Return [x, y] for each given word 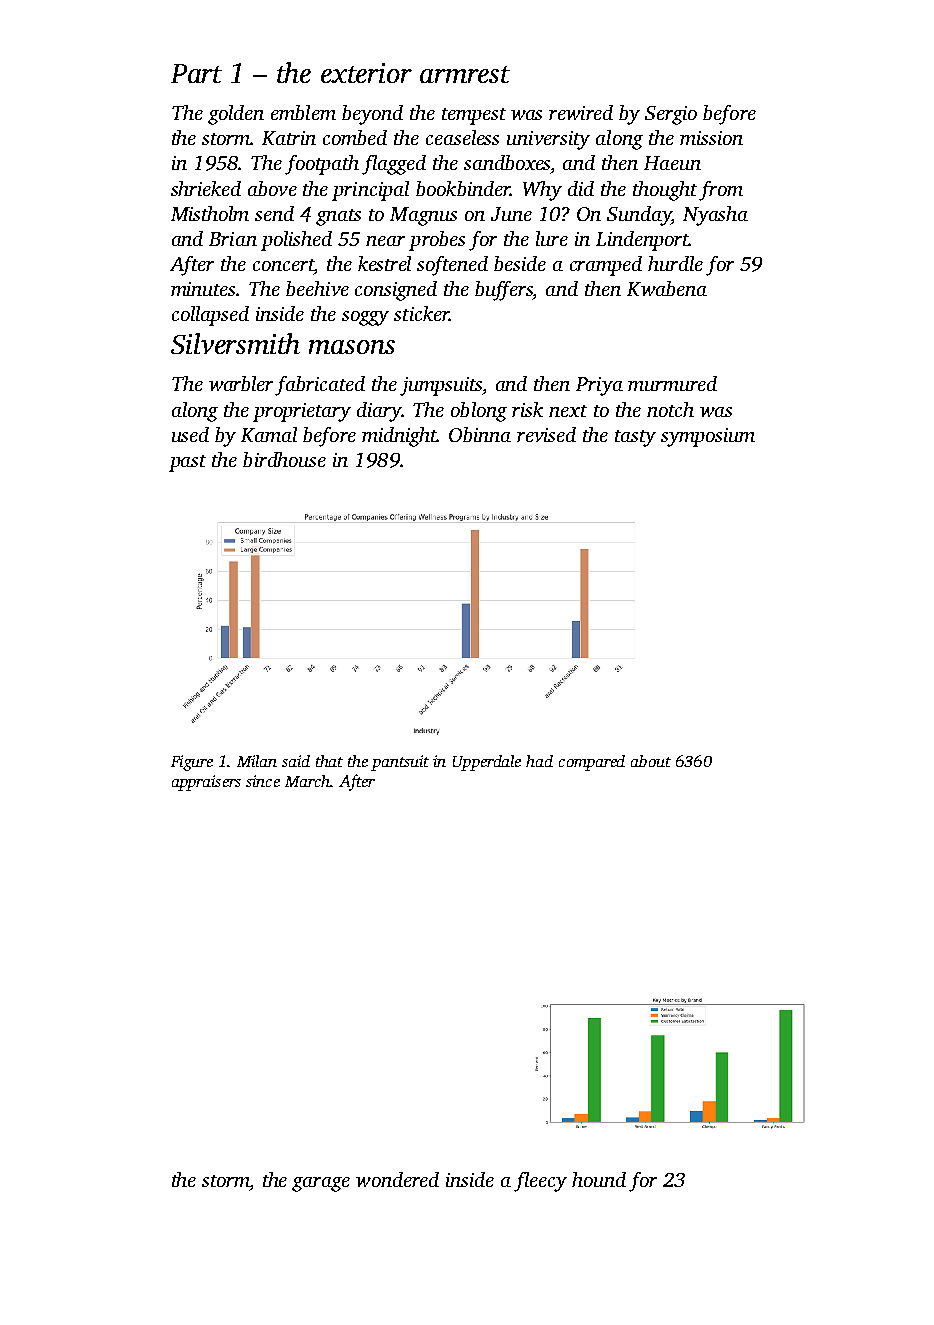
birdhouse [284, 459]
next [568, 411]
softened [452, 266]
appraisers [206, 783]
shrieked [206, 188]
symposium [708, 437]
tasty [635, 438]
